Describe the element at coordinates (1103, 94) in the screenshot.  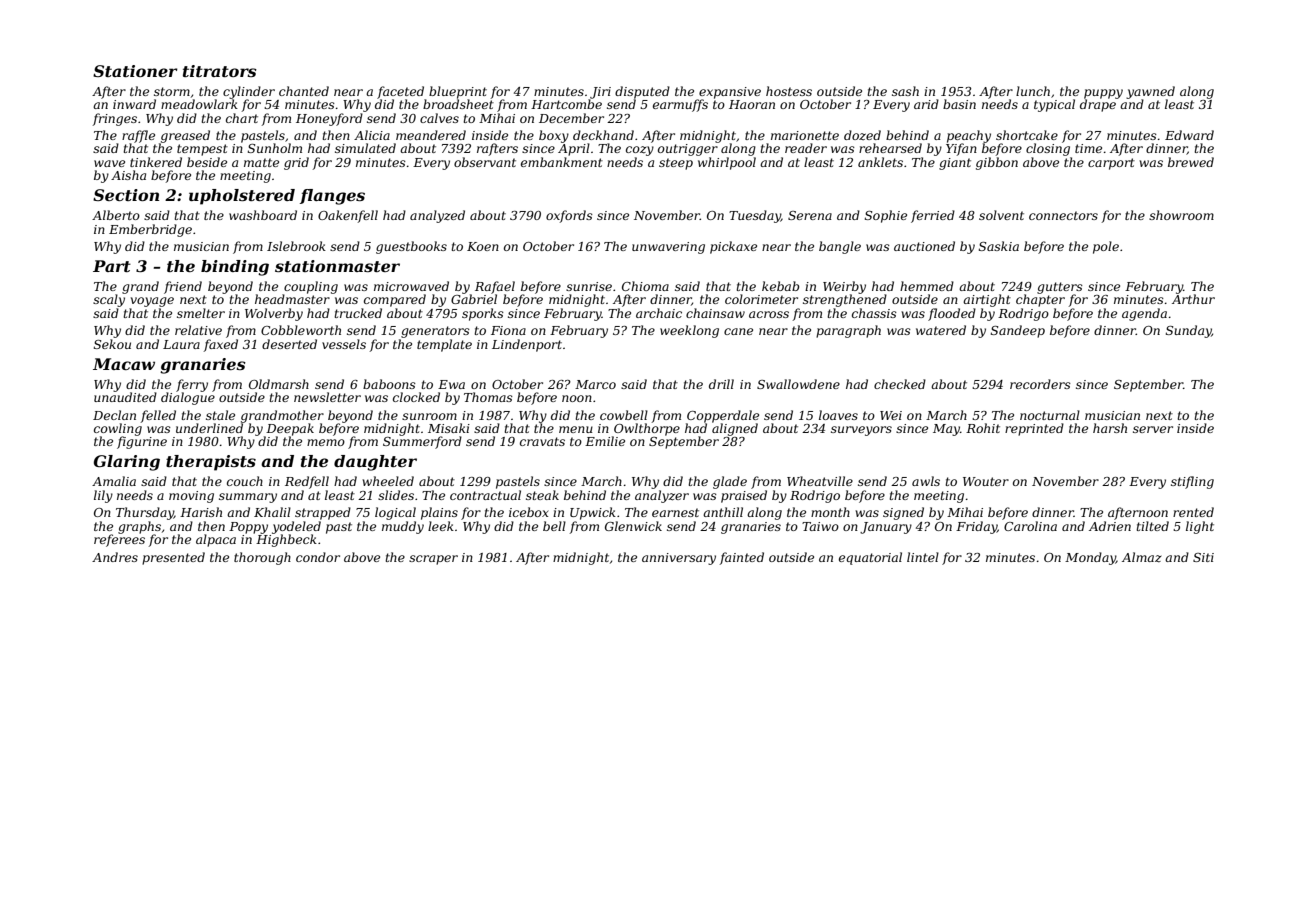
I see `puppy` at that location.
